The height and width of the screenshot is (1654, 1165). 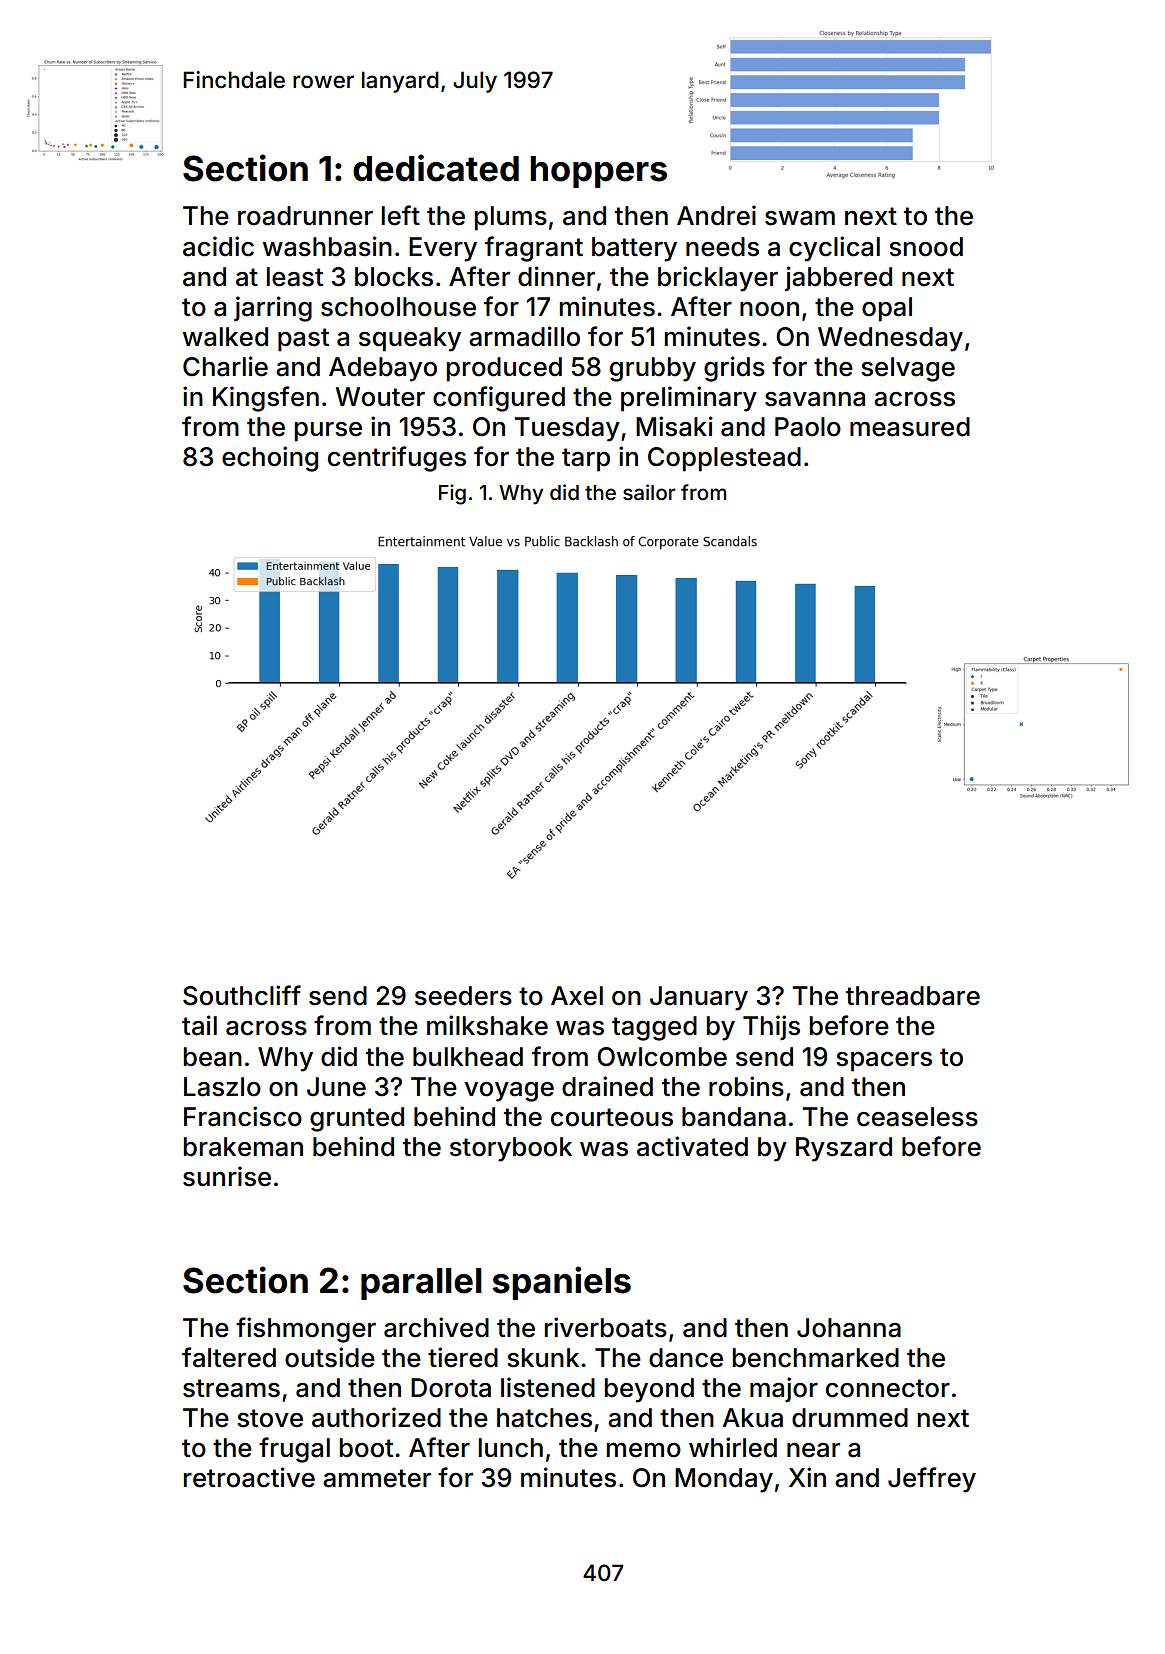 What do you see at coordinates (270, 459) in the screenshot?
I see `echoing` at bounding box center [270, 459].
